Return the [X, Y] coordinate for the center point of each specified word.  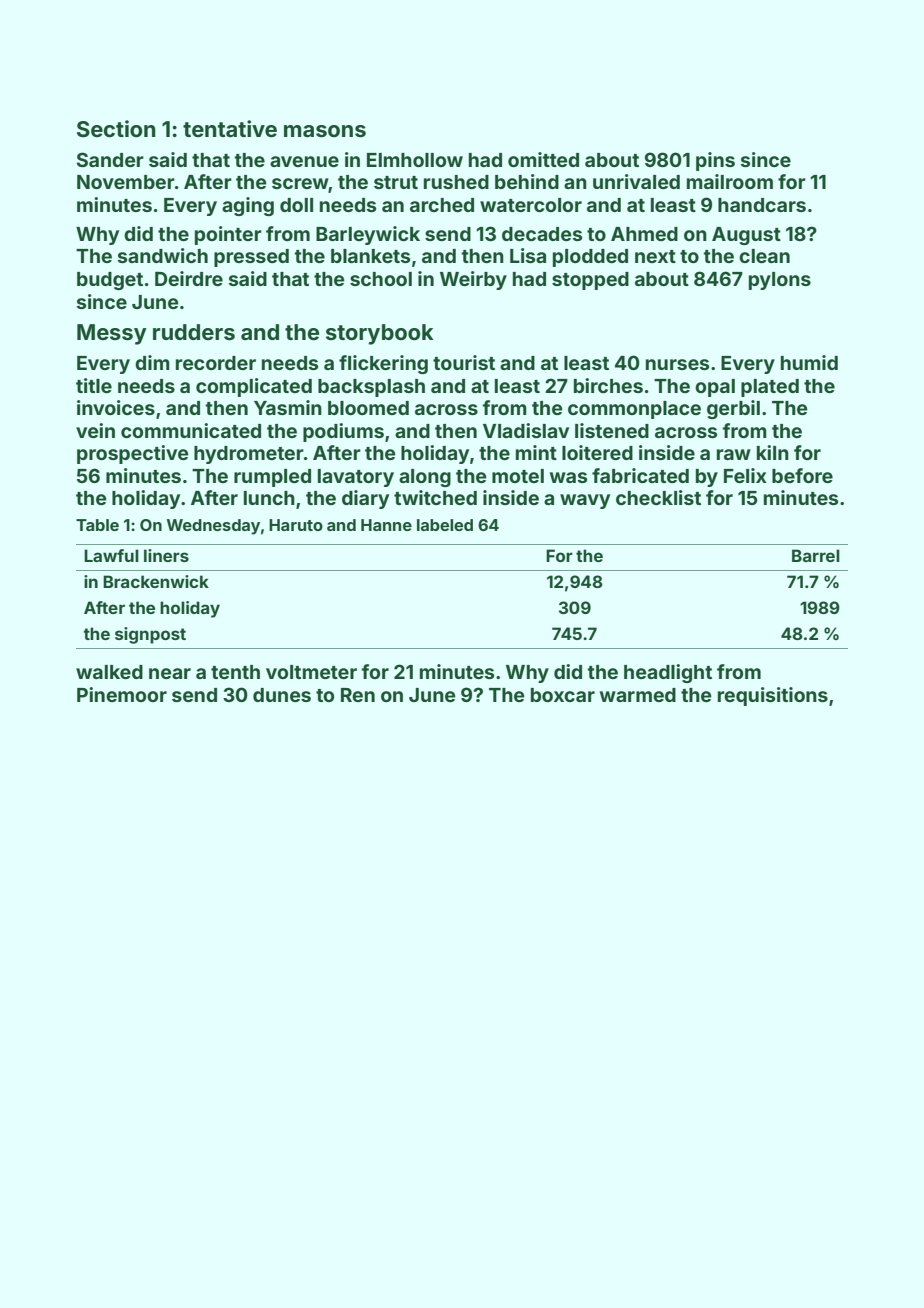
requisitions [773, 696]
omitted [543, 159]
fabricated [640, 475]
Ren [358, 695]
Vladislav [526, 430]
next [655, 256]
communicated [191, 430]
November [126, 182]
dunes [282, 695]
